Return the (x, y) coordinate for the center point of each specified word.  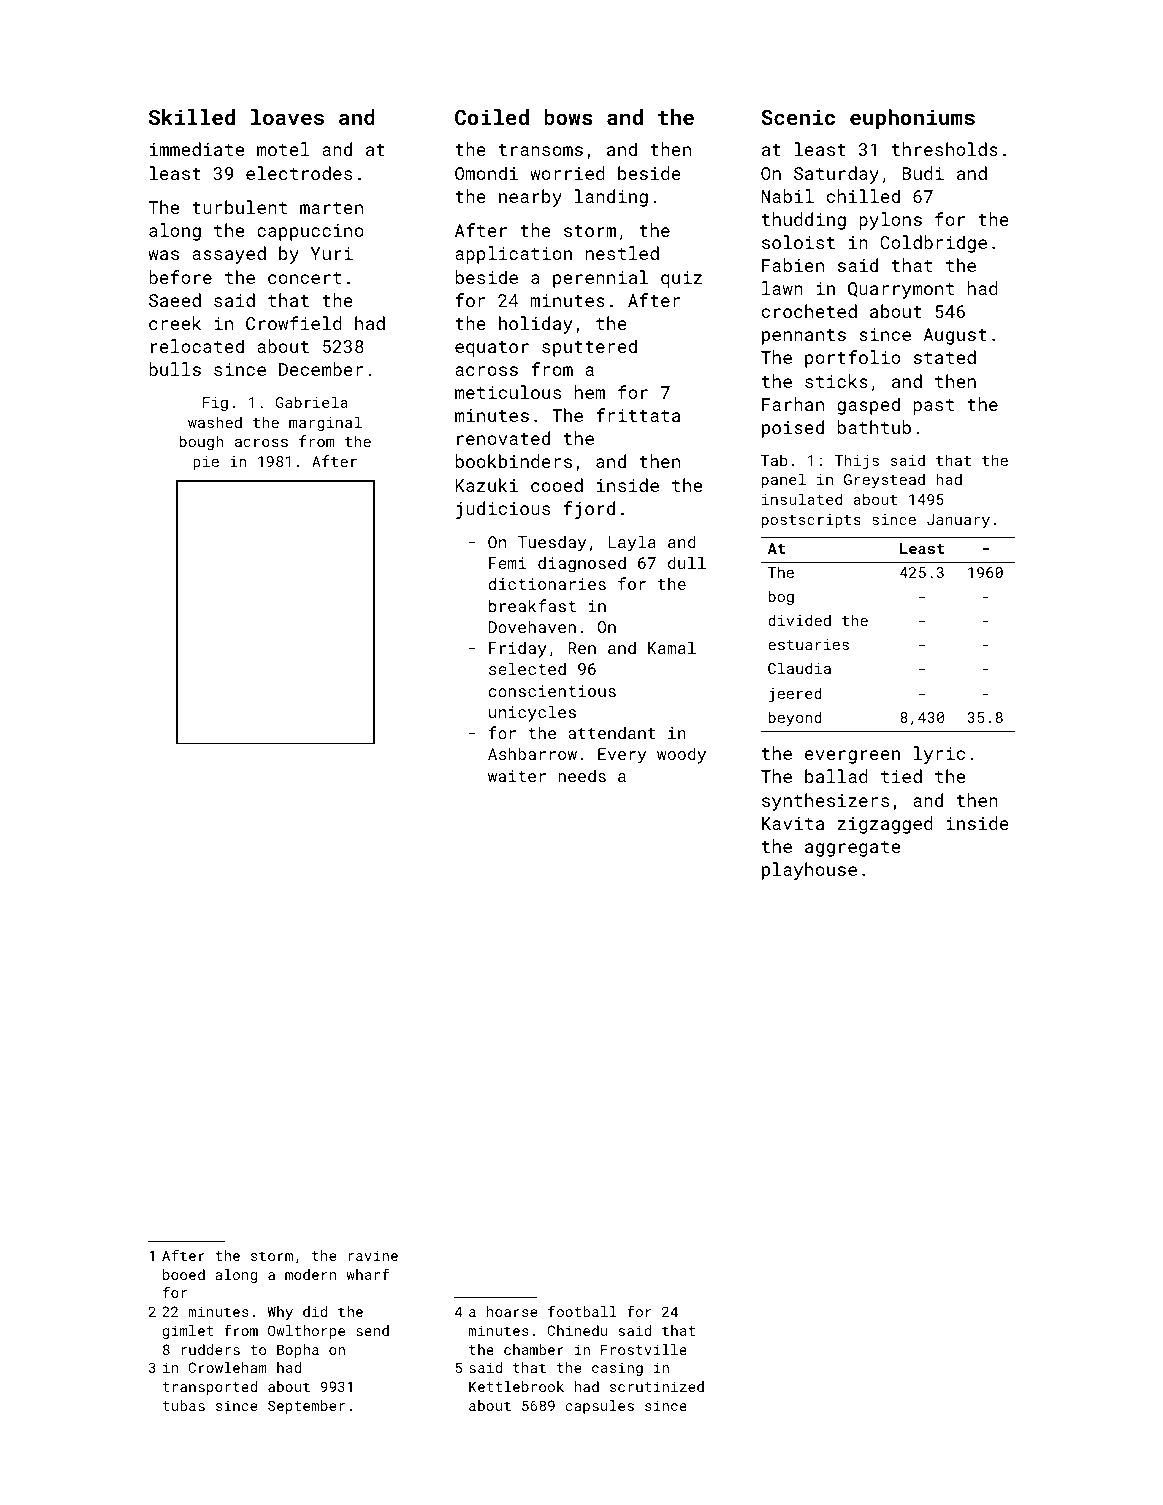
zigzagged (885, 825)
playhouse (809, 871)
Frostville (644, 1349)
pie (206, 463)
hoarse (512, 1311)
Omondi (486, 173)
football (582, 1311)
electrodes (299, 173)
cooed (557, 485)
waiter (517, 776)
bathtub (874, 427)
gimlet (188, 1332)
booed (184, 1274)
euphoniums (912, 119)
